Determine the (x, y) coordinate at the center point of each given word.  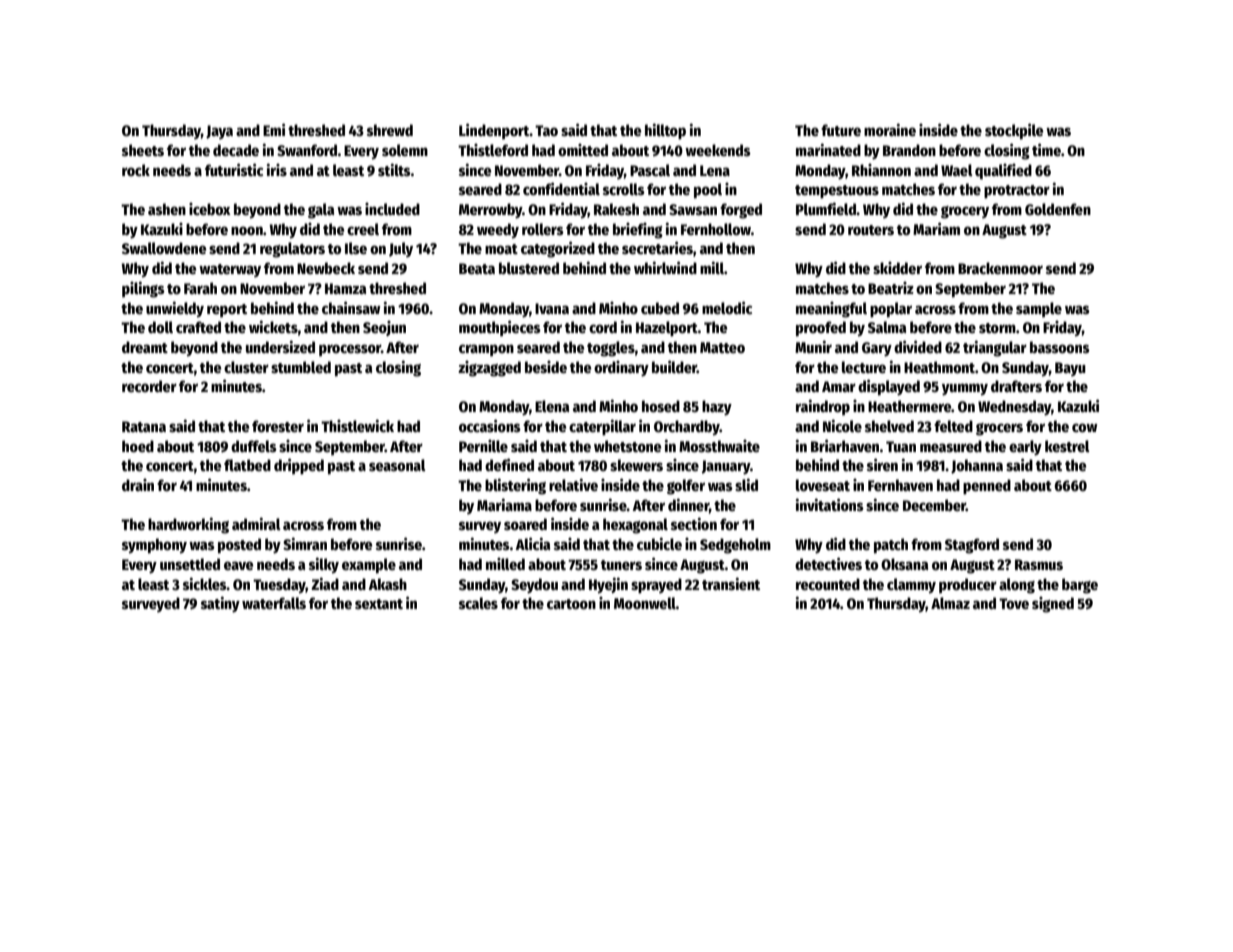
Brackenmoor (1000, 268)
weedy (498, 231)
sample (1039, 310)
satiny (220, 604)
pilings (143, 289)
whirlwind (665, 267)
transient (731, 583)
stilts (394, 169)
